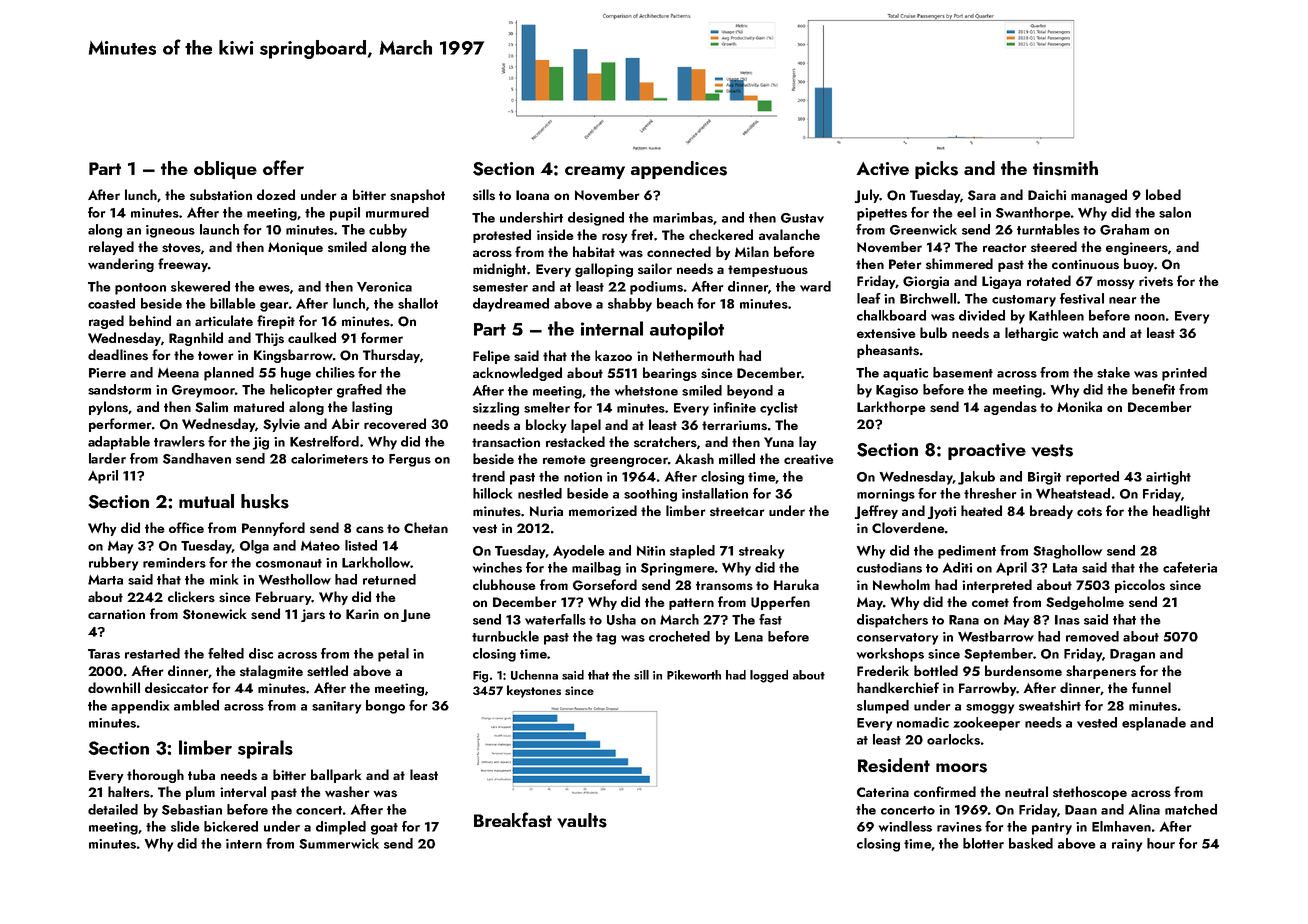 The image size is (1308, 924). Describe the element at coordinates (1047, 194) in the screenshot. I see `Daichi` at that location.
